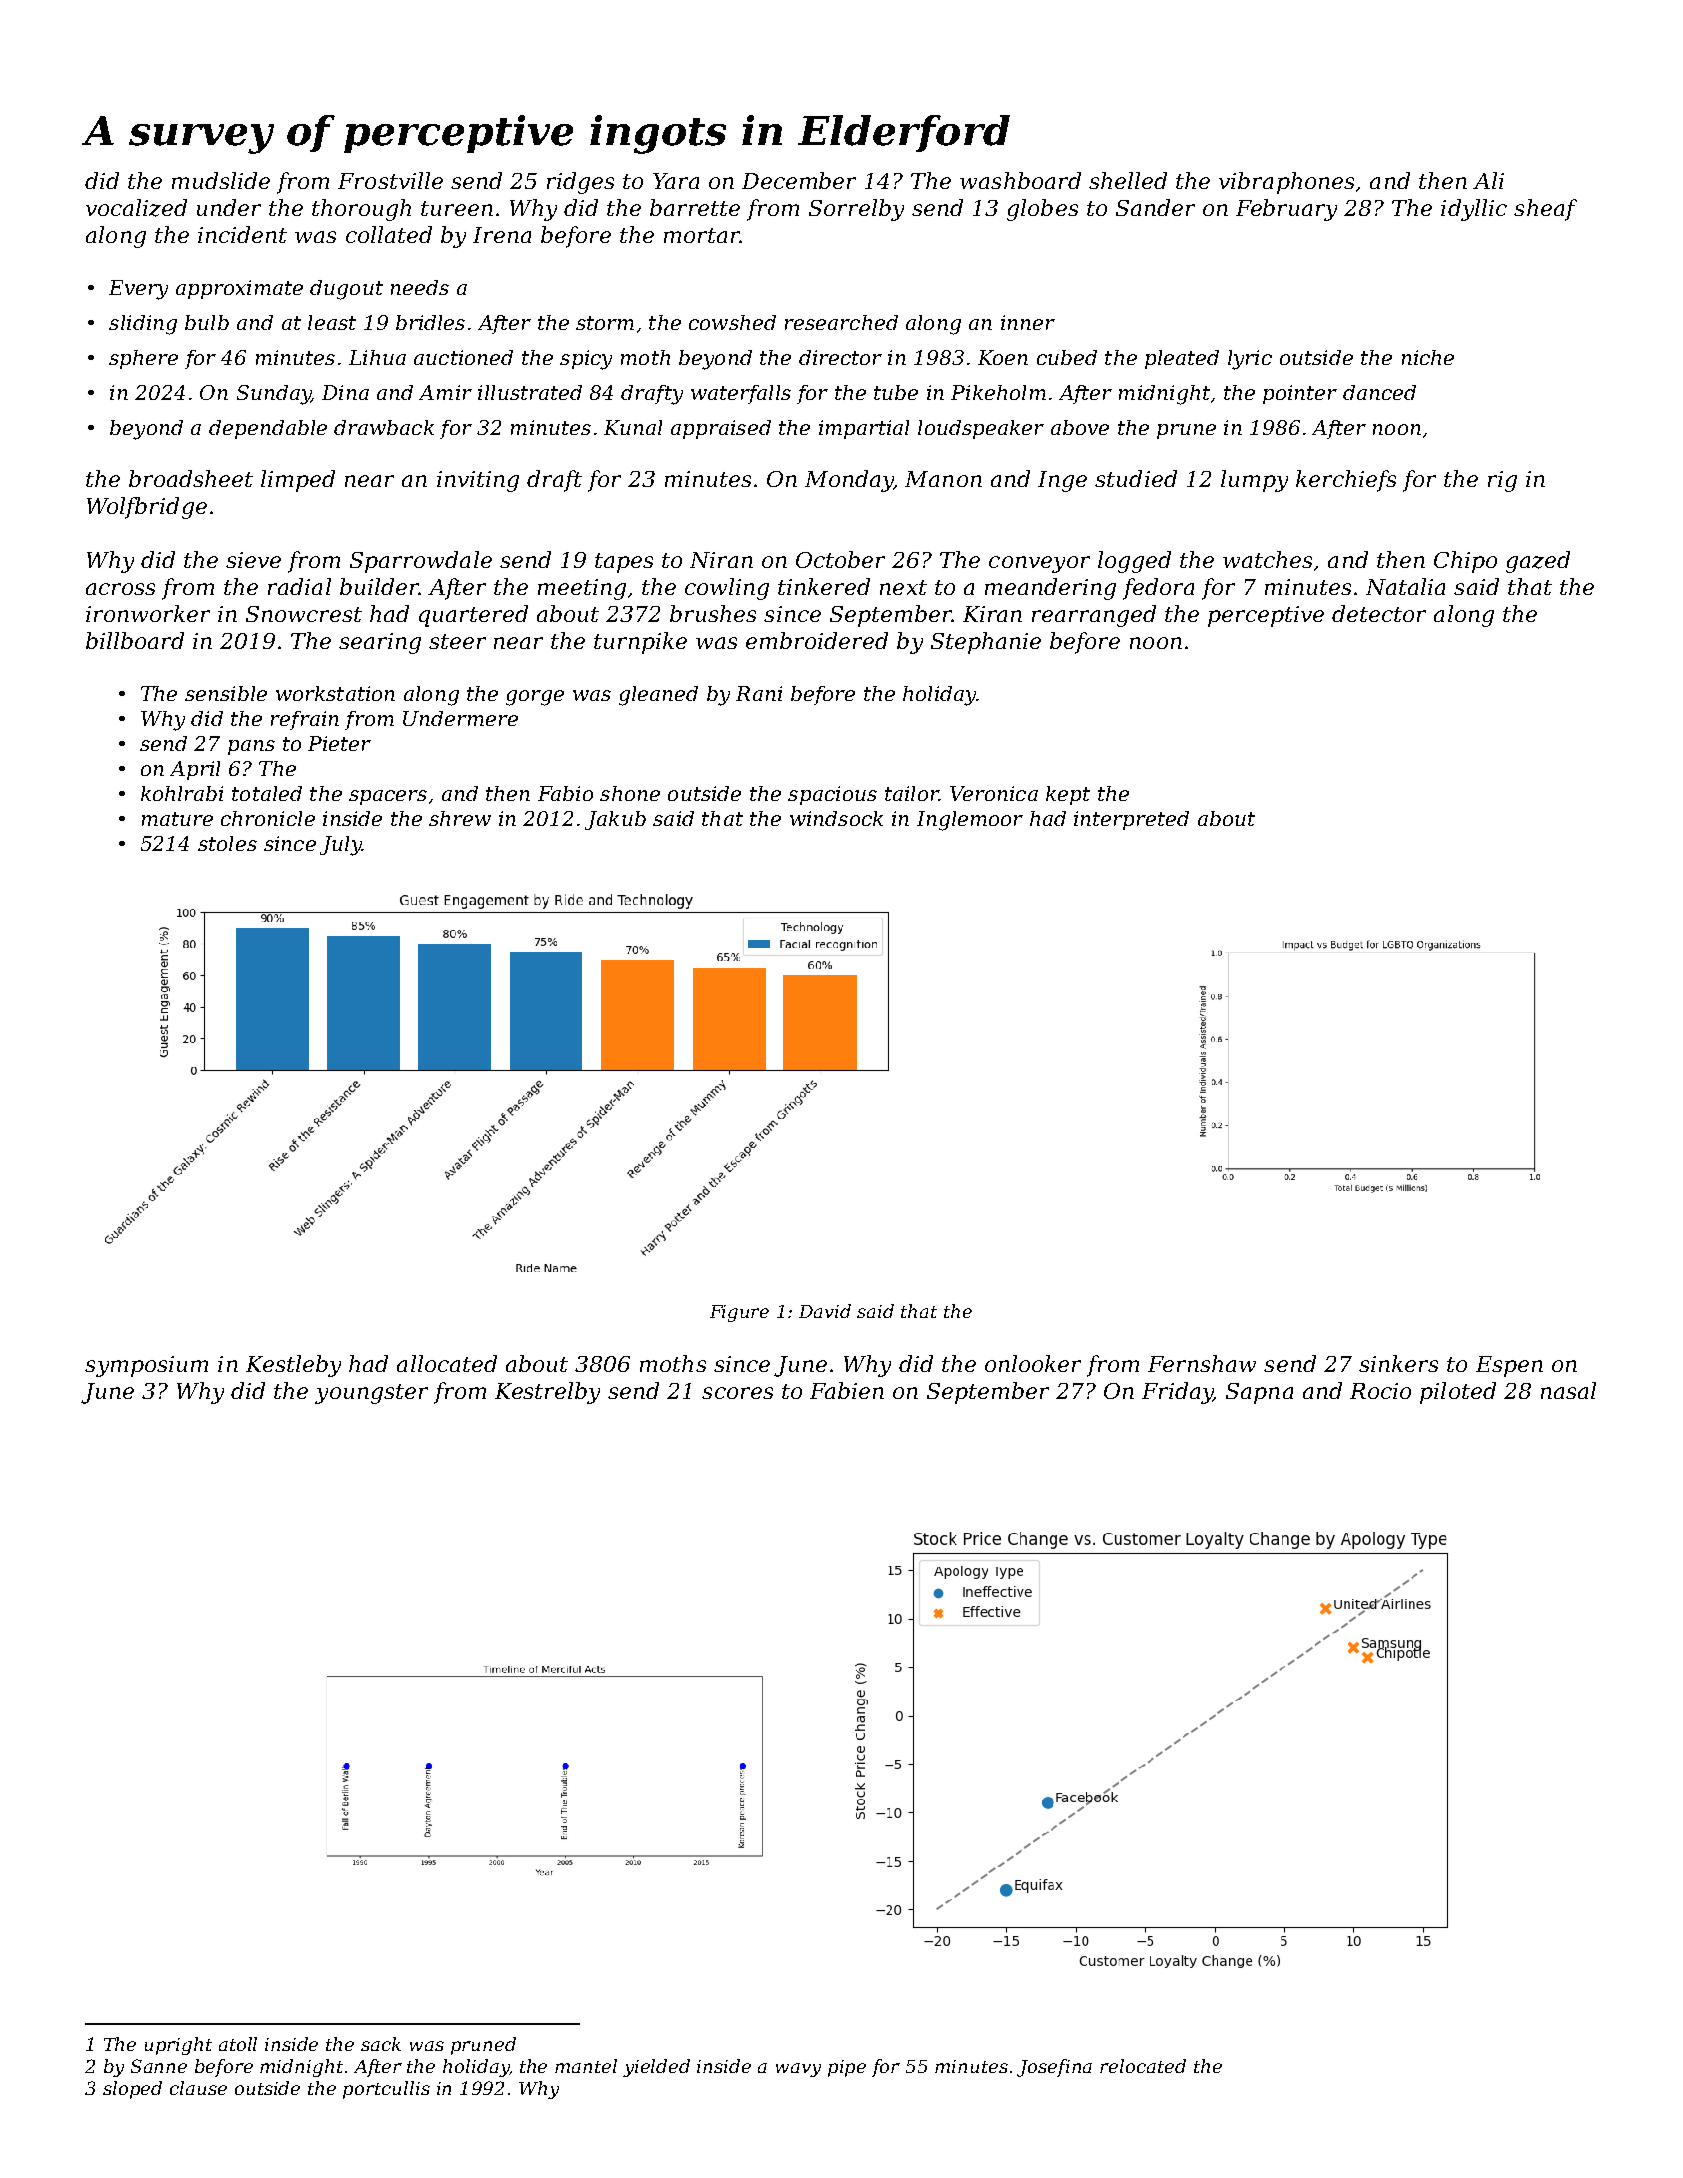  I want to click on spacers, so click(388, 797).
